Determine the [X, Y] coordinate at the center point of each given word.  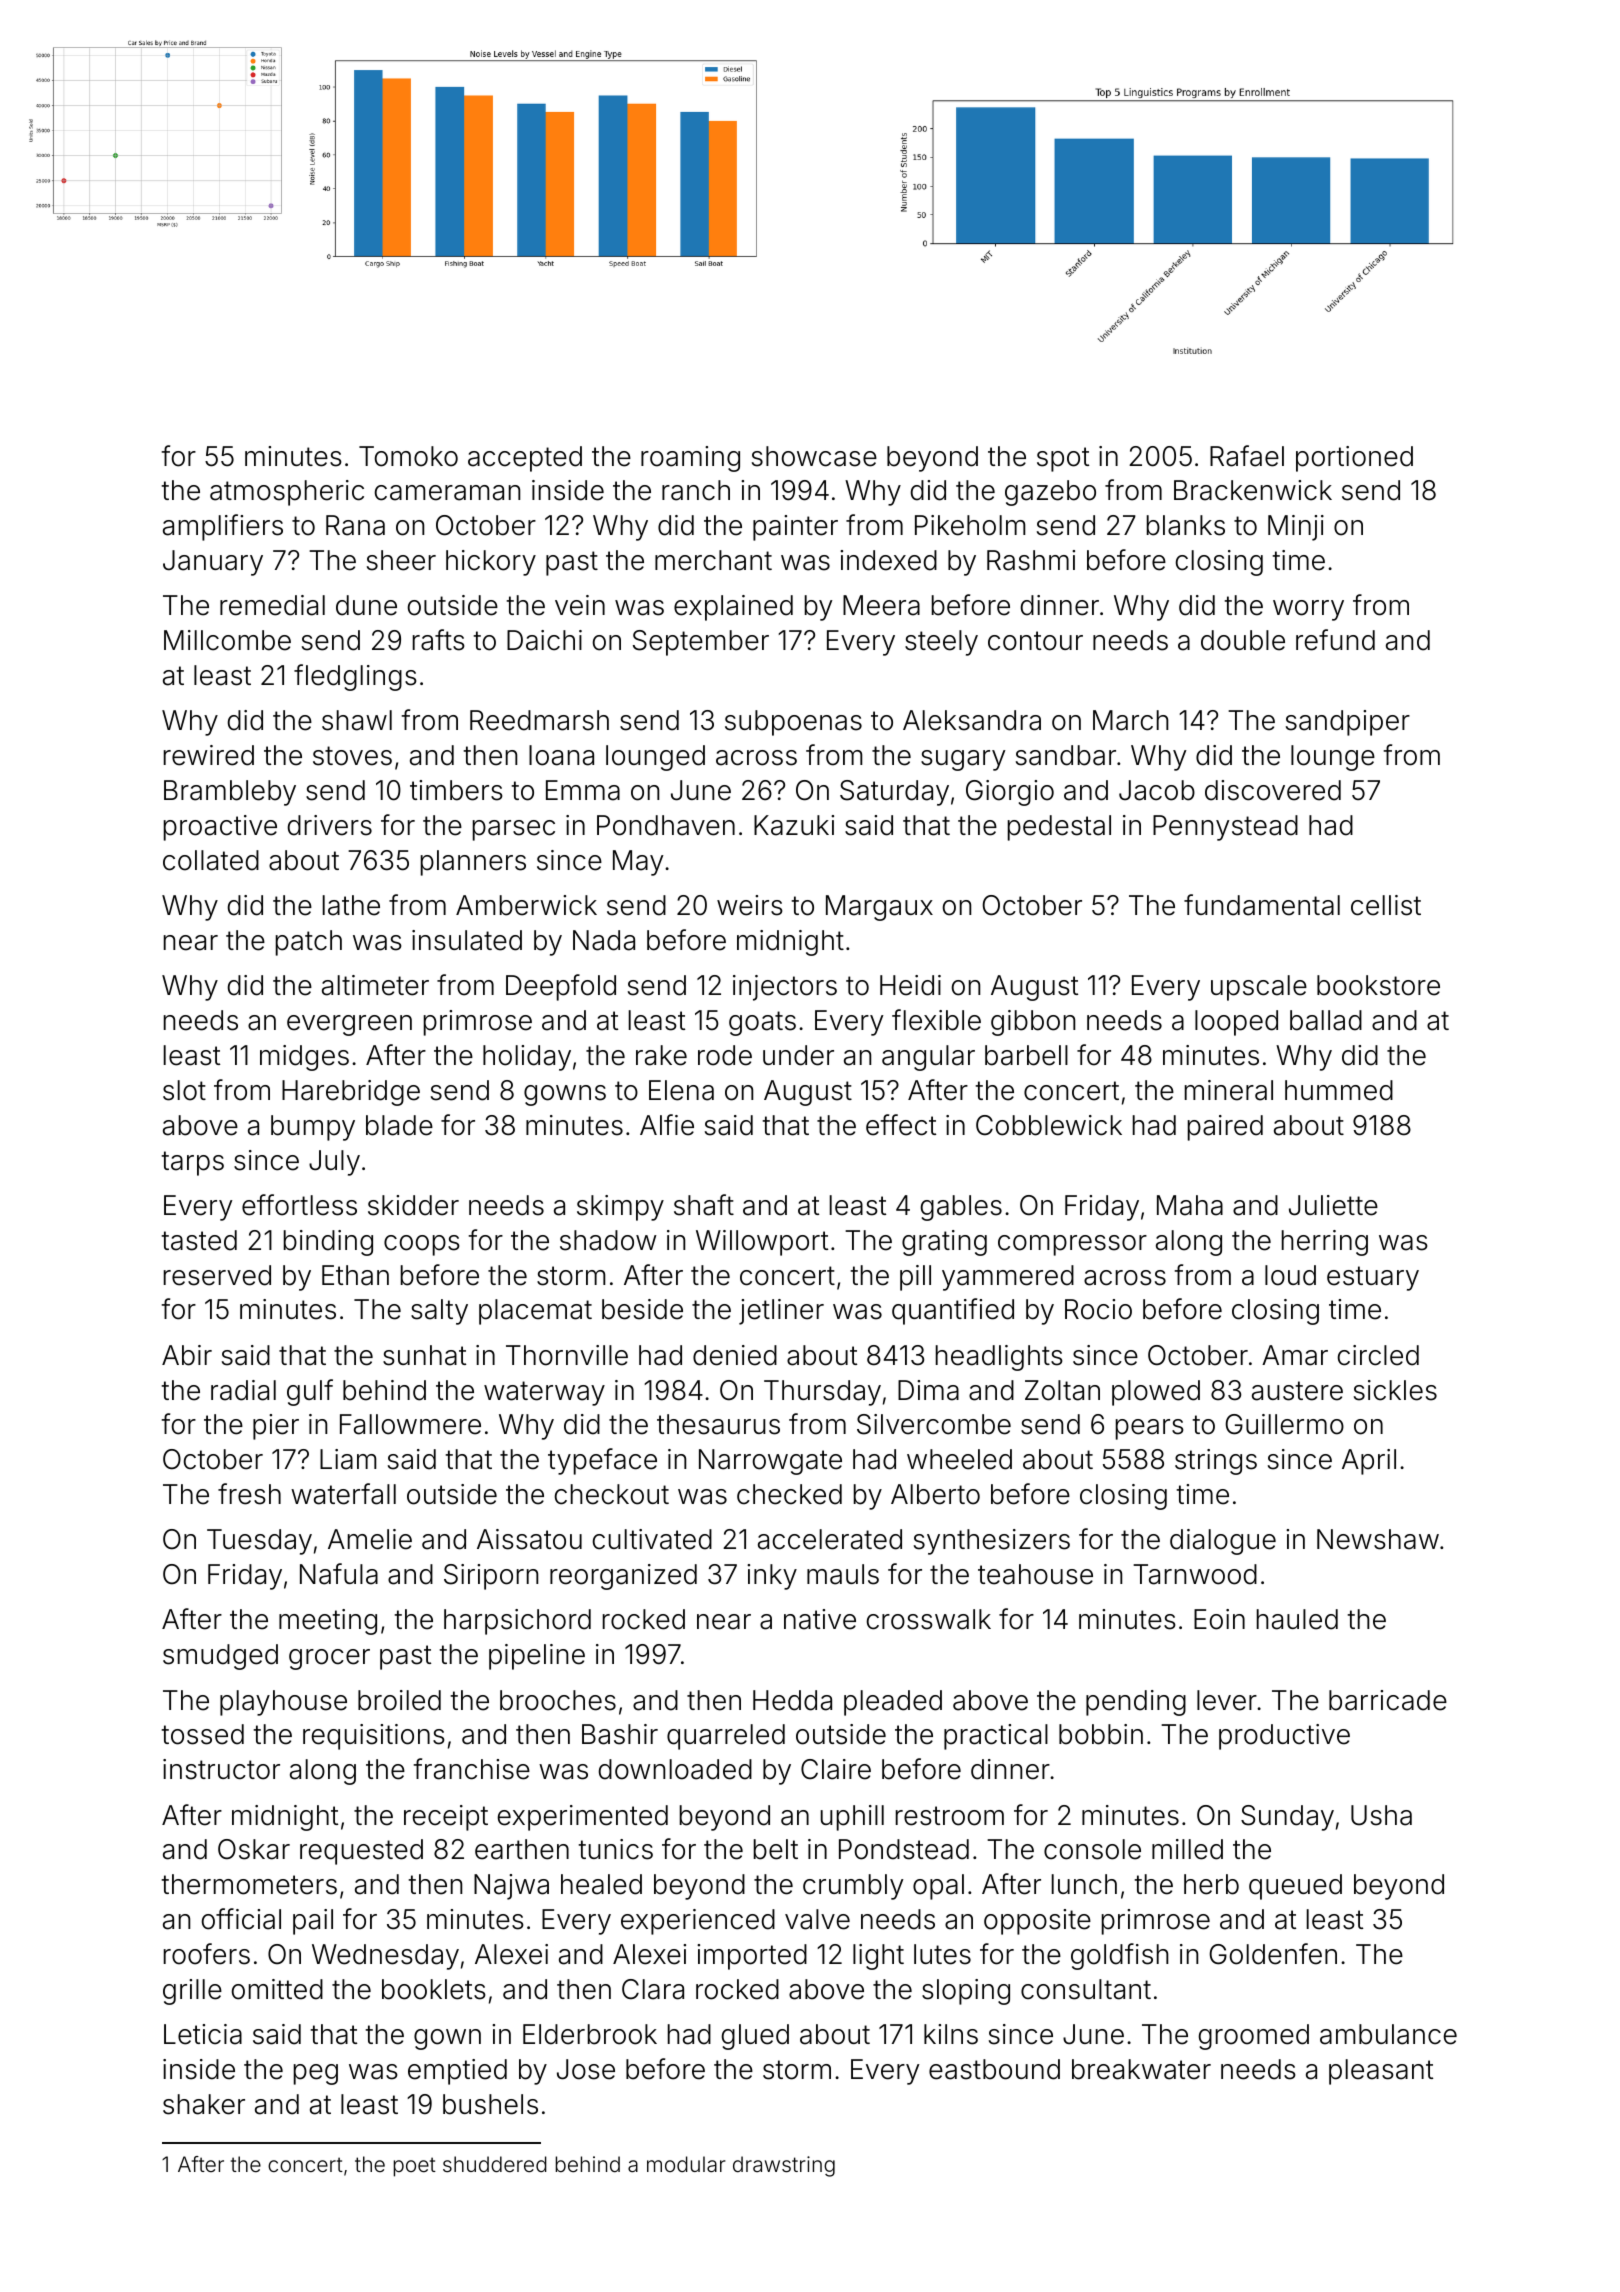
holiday [527, 1058]
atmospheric [287, 493]
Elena [681, 1090]
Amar [1295, 1355]
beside [642, 1309]
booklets [434, 1989]
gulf [310, 1392]
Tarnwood [1195, 1574]
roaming [690, 459]
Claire [836, 1769]
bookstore [1378, 985]
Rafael [1247, 456]
